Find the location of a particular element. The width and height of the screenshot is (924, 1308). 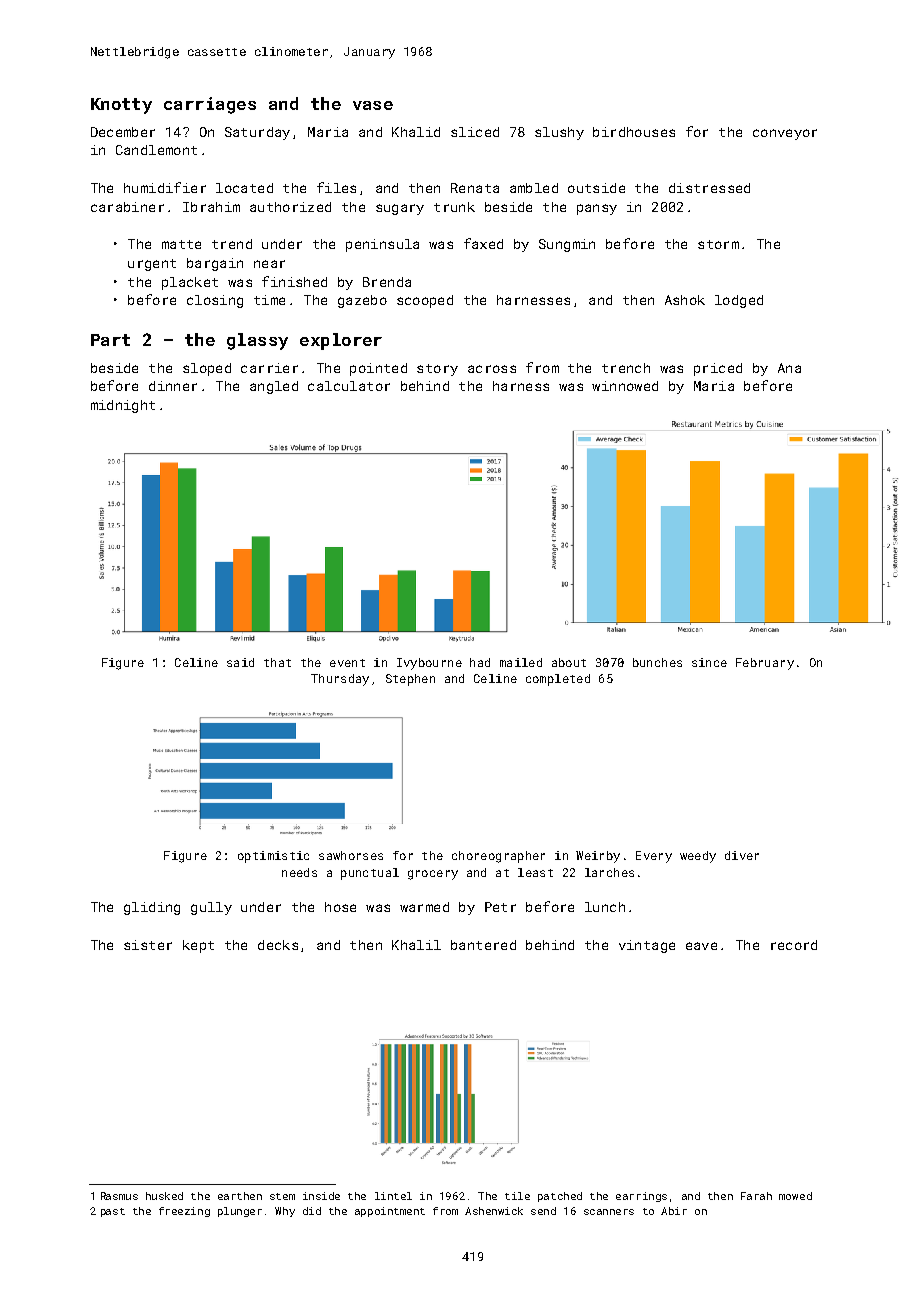

said is located at coordinates (240, 662).
